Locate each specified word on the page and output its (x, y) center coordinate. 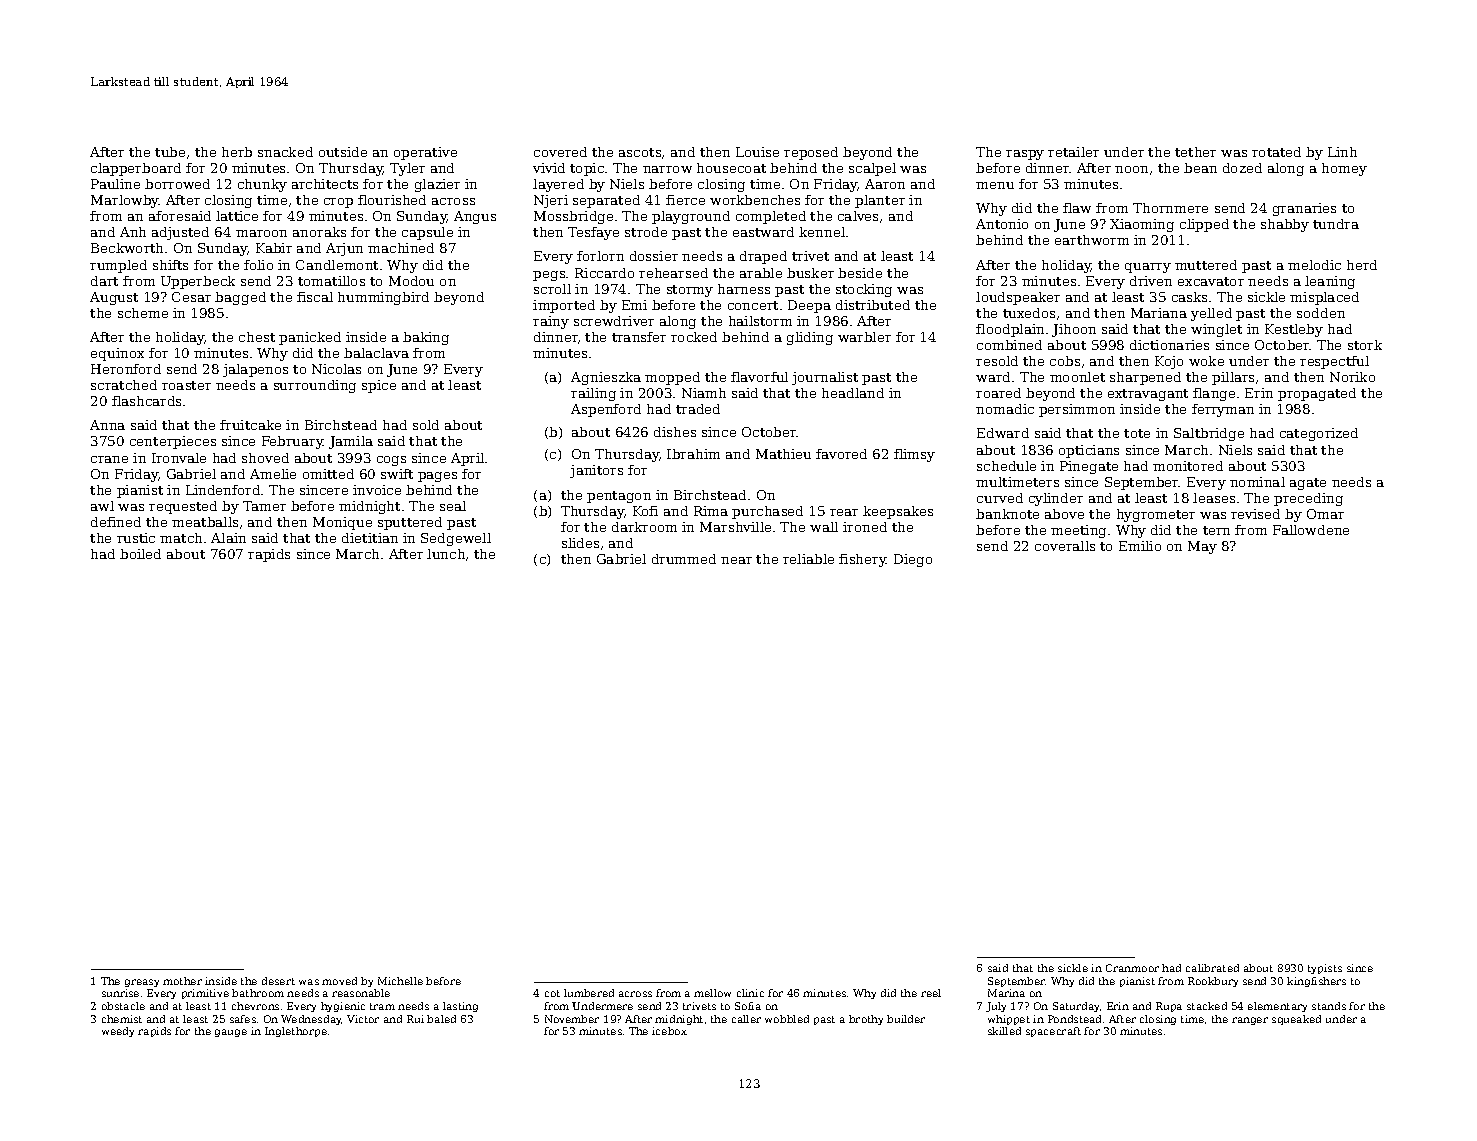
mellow (712, 993)
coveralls (1065, 546)
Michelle (400, 981)
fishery (862, 560)
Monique (342, 523)
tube (170, 152)
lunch (446, 554)
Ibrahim (693, 454)
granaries (1304, 209)
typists (1325, 969)
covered (560, 152)
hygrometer (1156, 515)
